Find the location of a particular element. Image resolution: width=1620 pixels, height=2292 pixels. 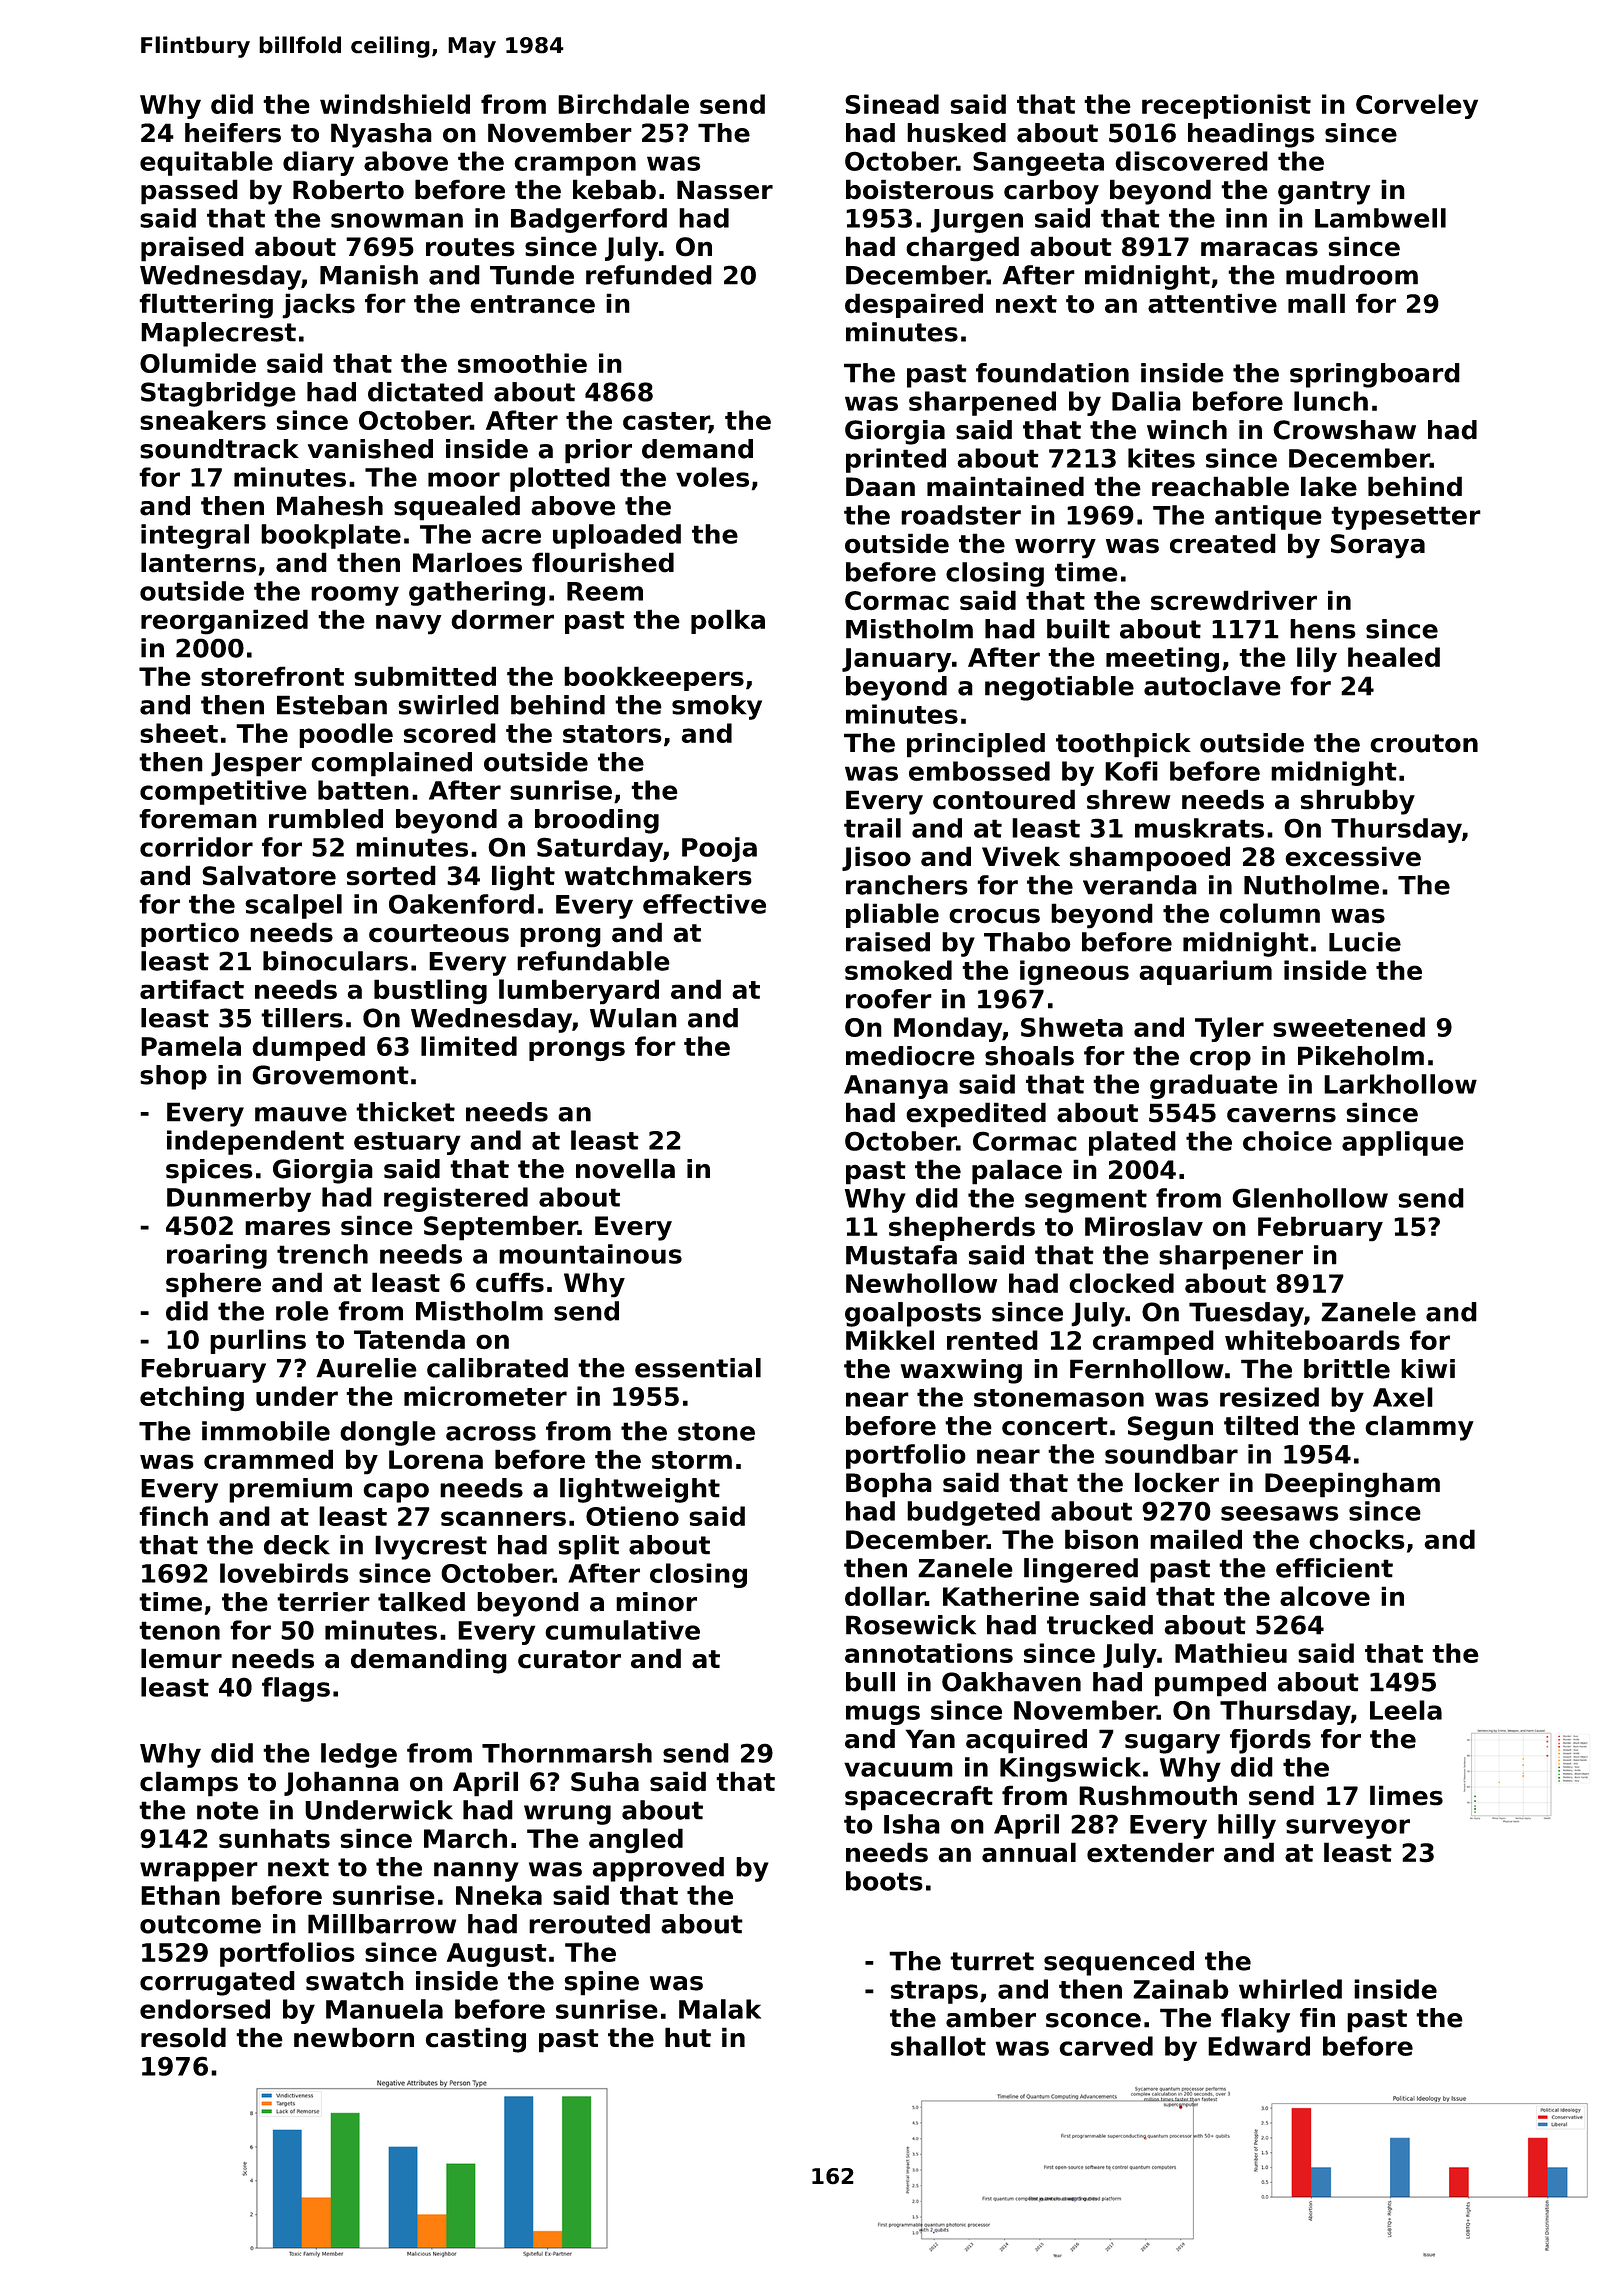

Lucie is located at coordinates (1365, 942).
